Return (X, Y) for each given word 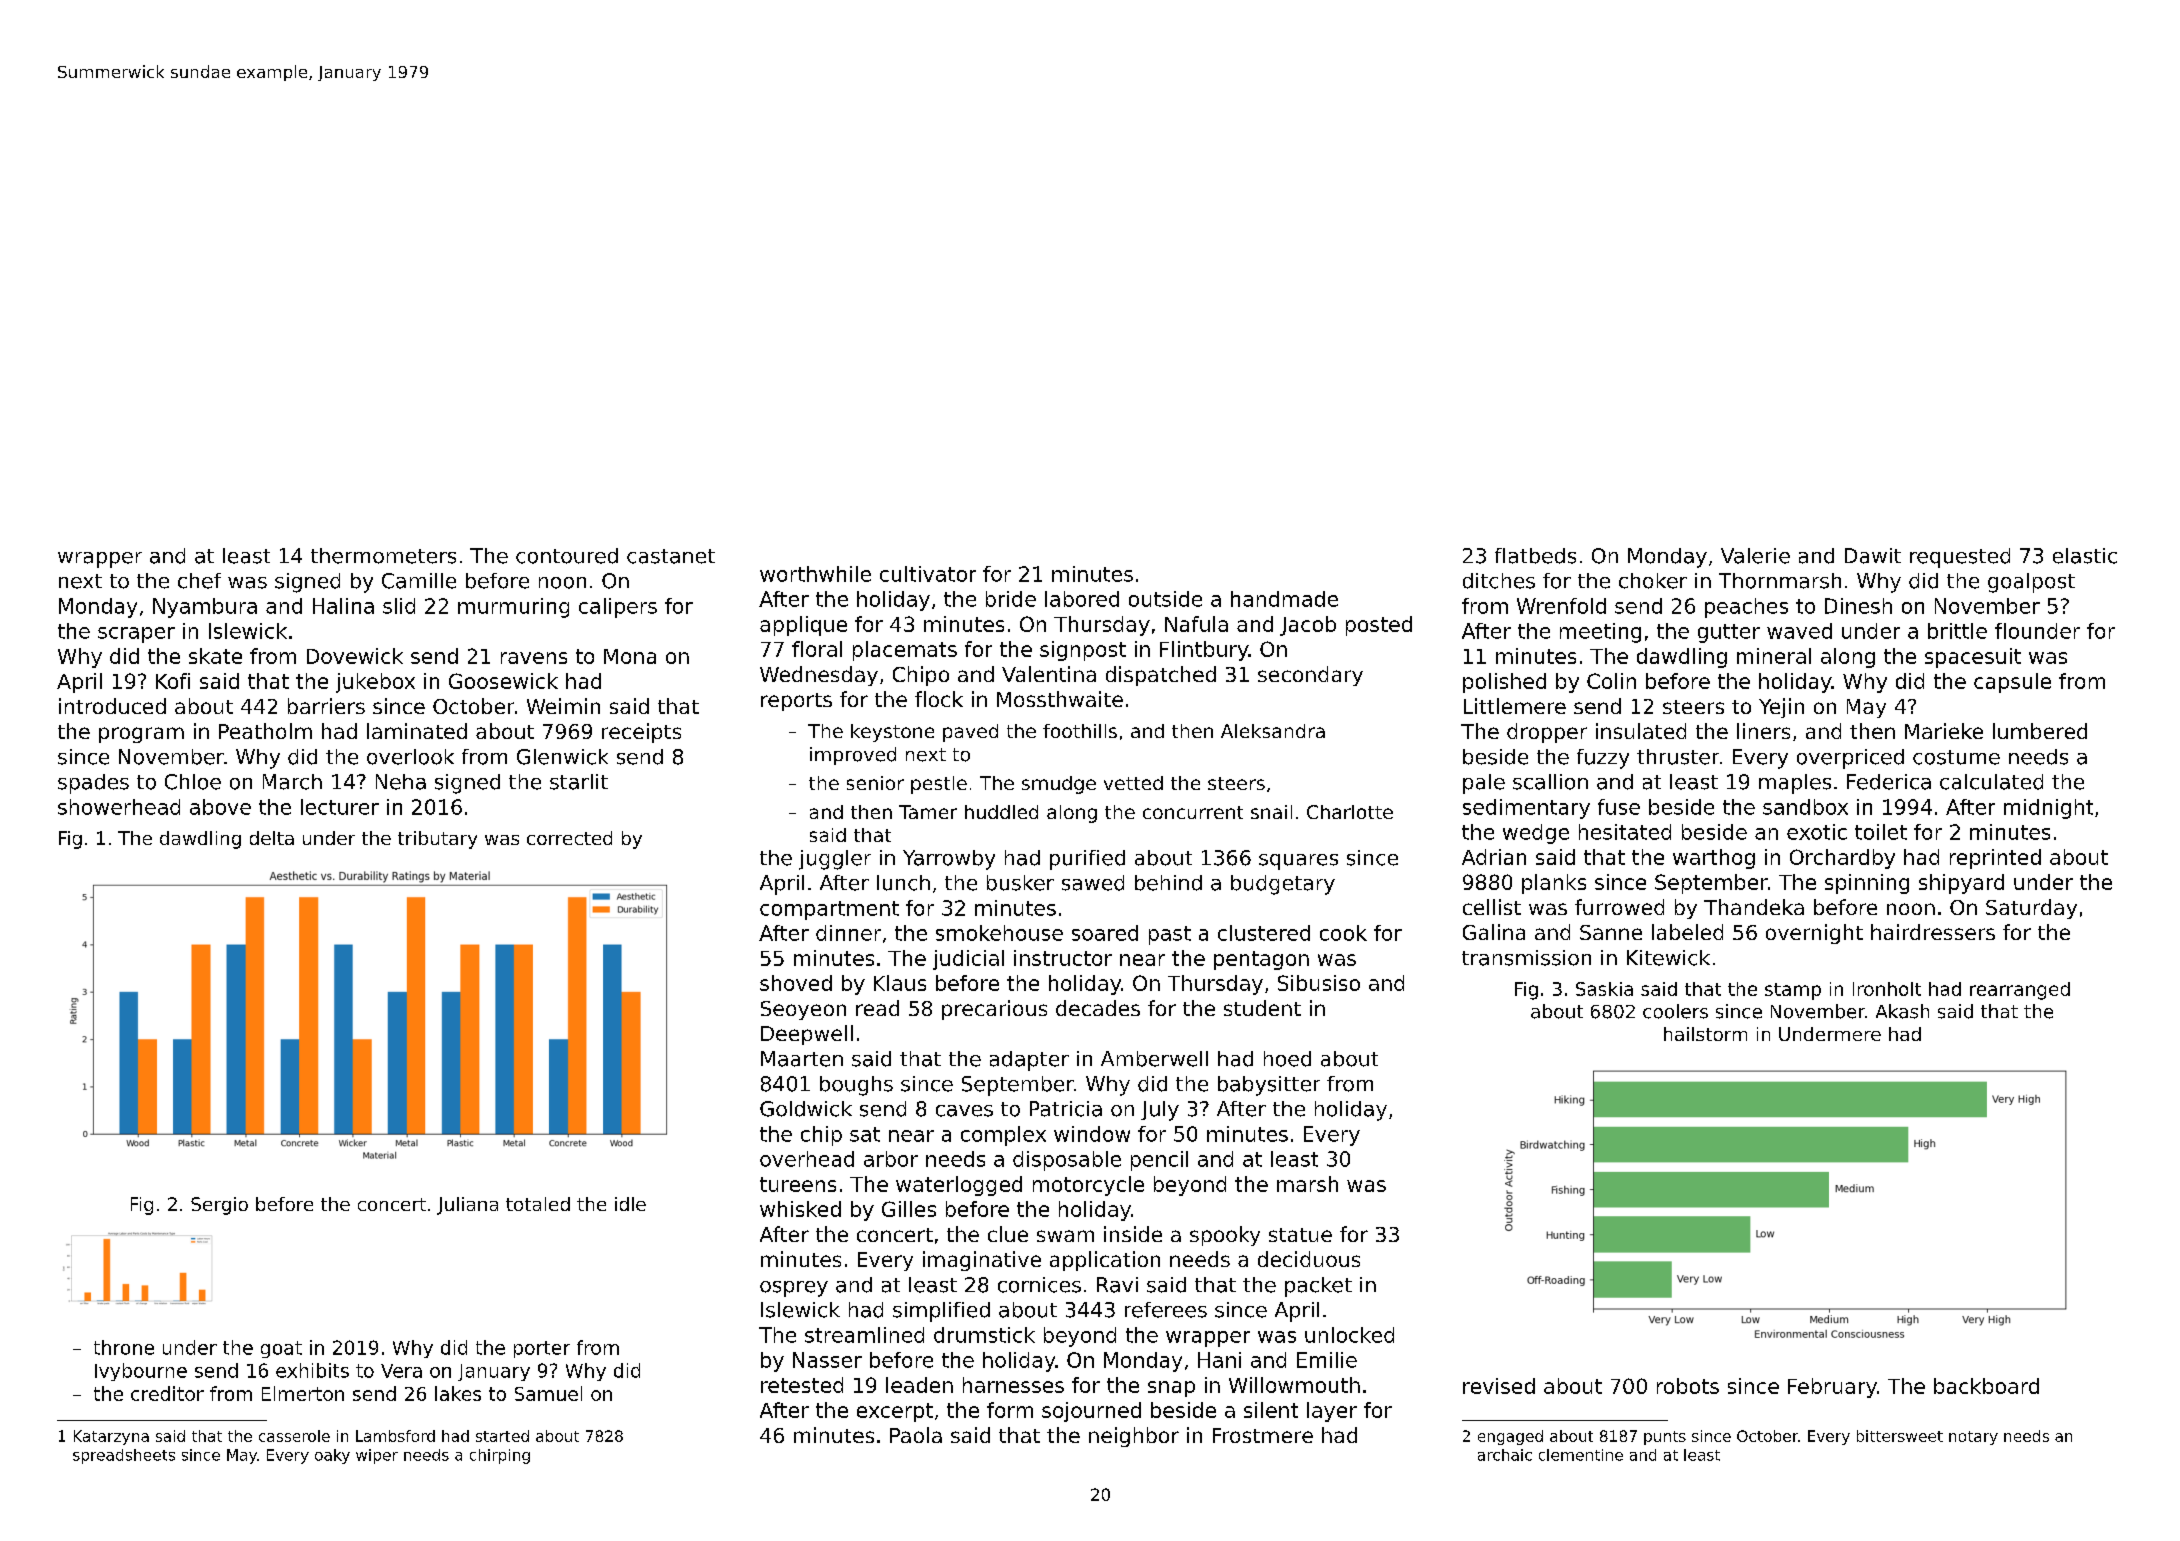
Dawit (1873, 556)
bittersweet (1900, 1436)
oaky (332, 1456)
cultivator (928, 574)
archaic (1505, 1455)
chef (199, 581)
